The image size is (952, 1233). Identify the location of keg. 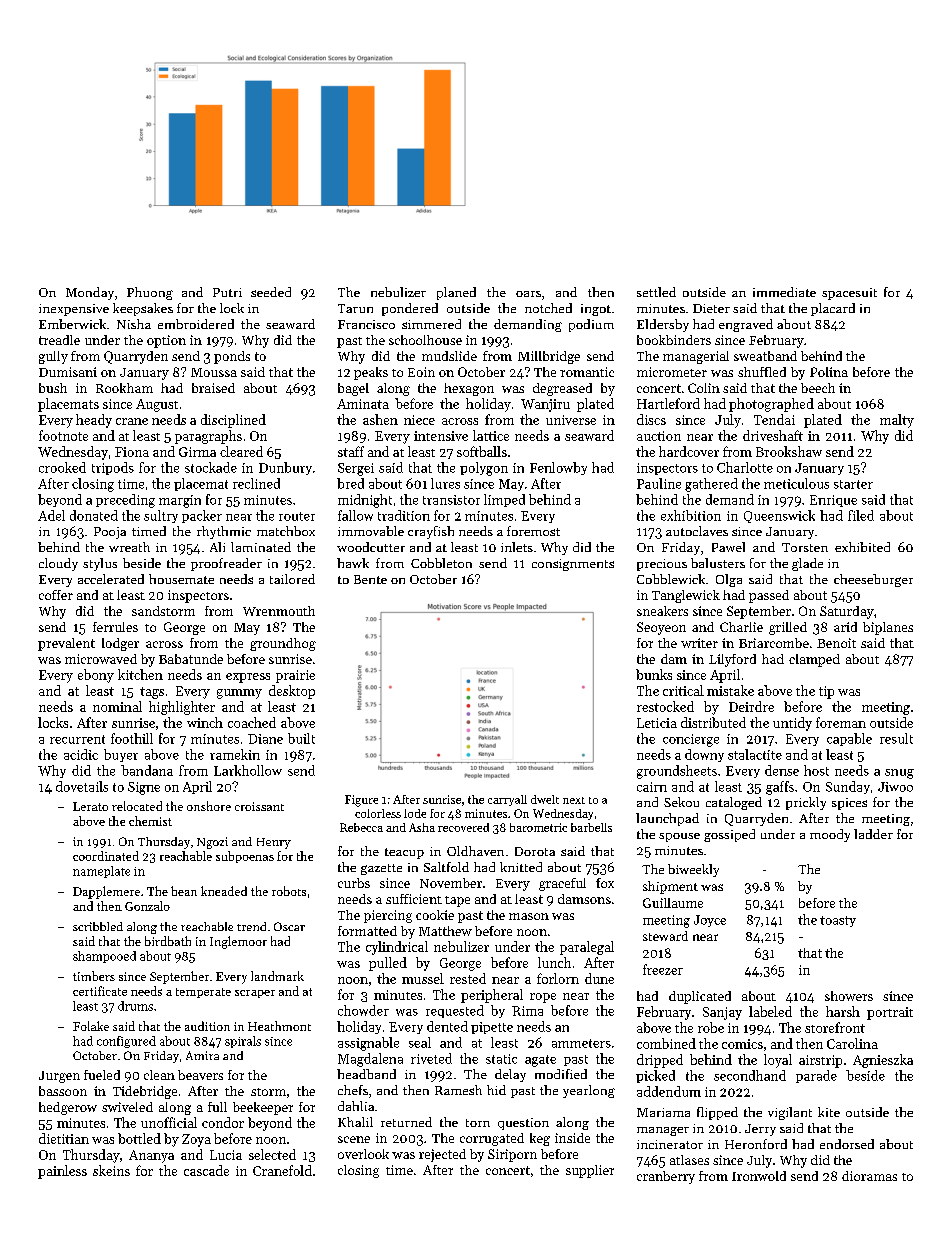
(540, 1139).
